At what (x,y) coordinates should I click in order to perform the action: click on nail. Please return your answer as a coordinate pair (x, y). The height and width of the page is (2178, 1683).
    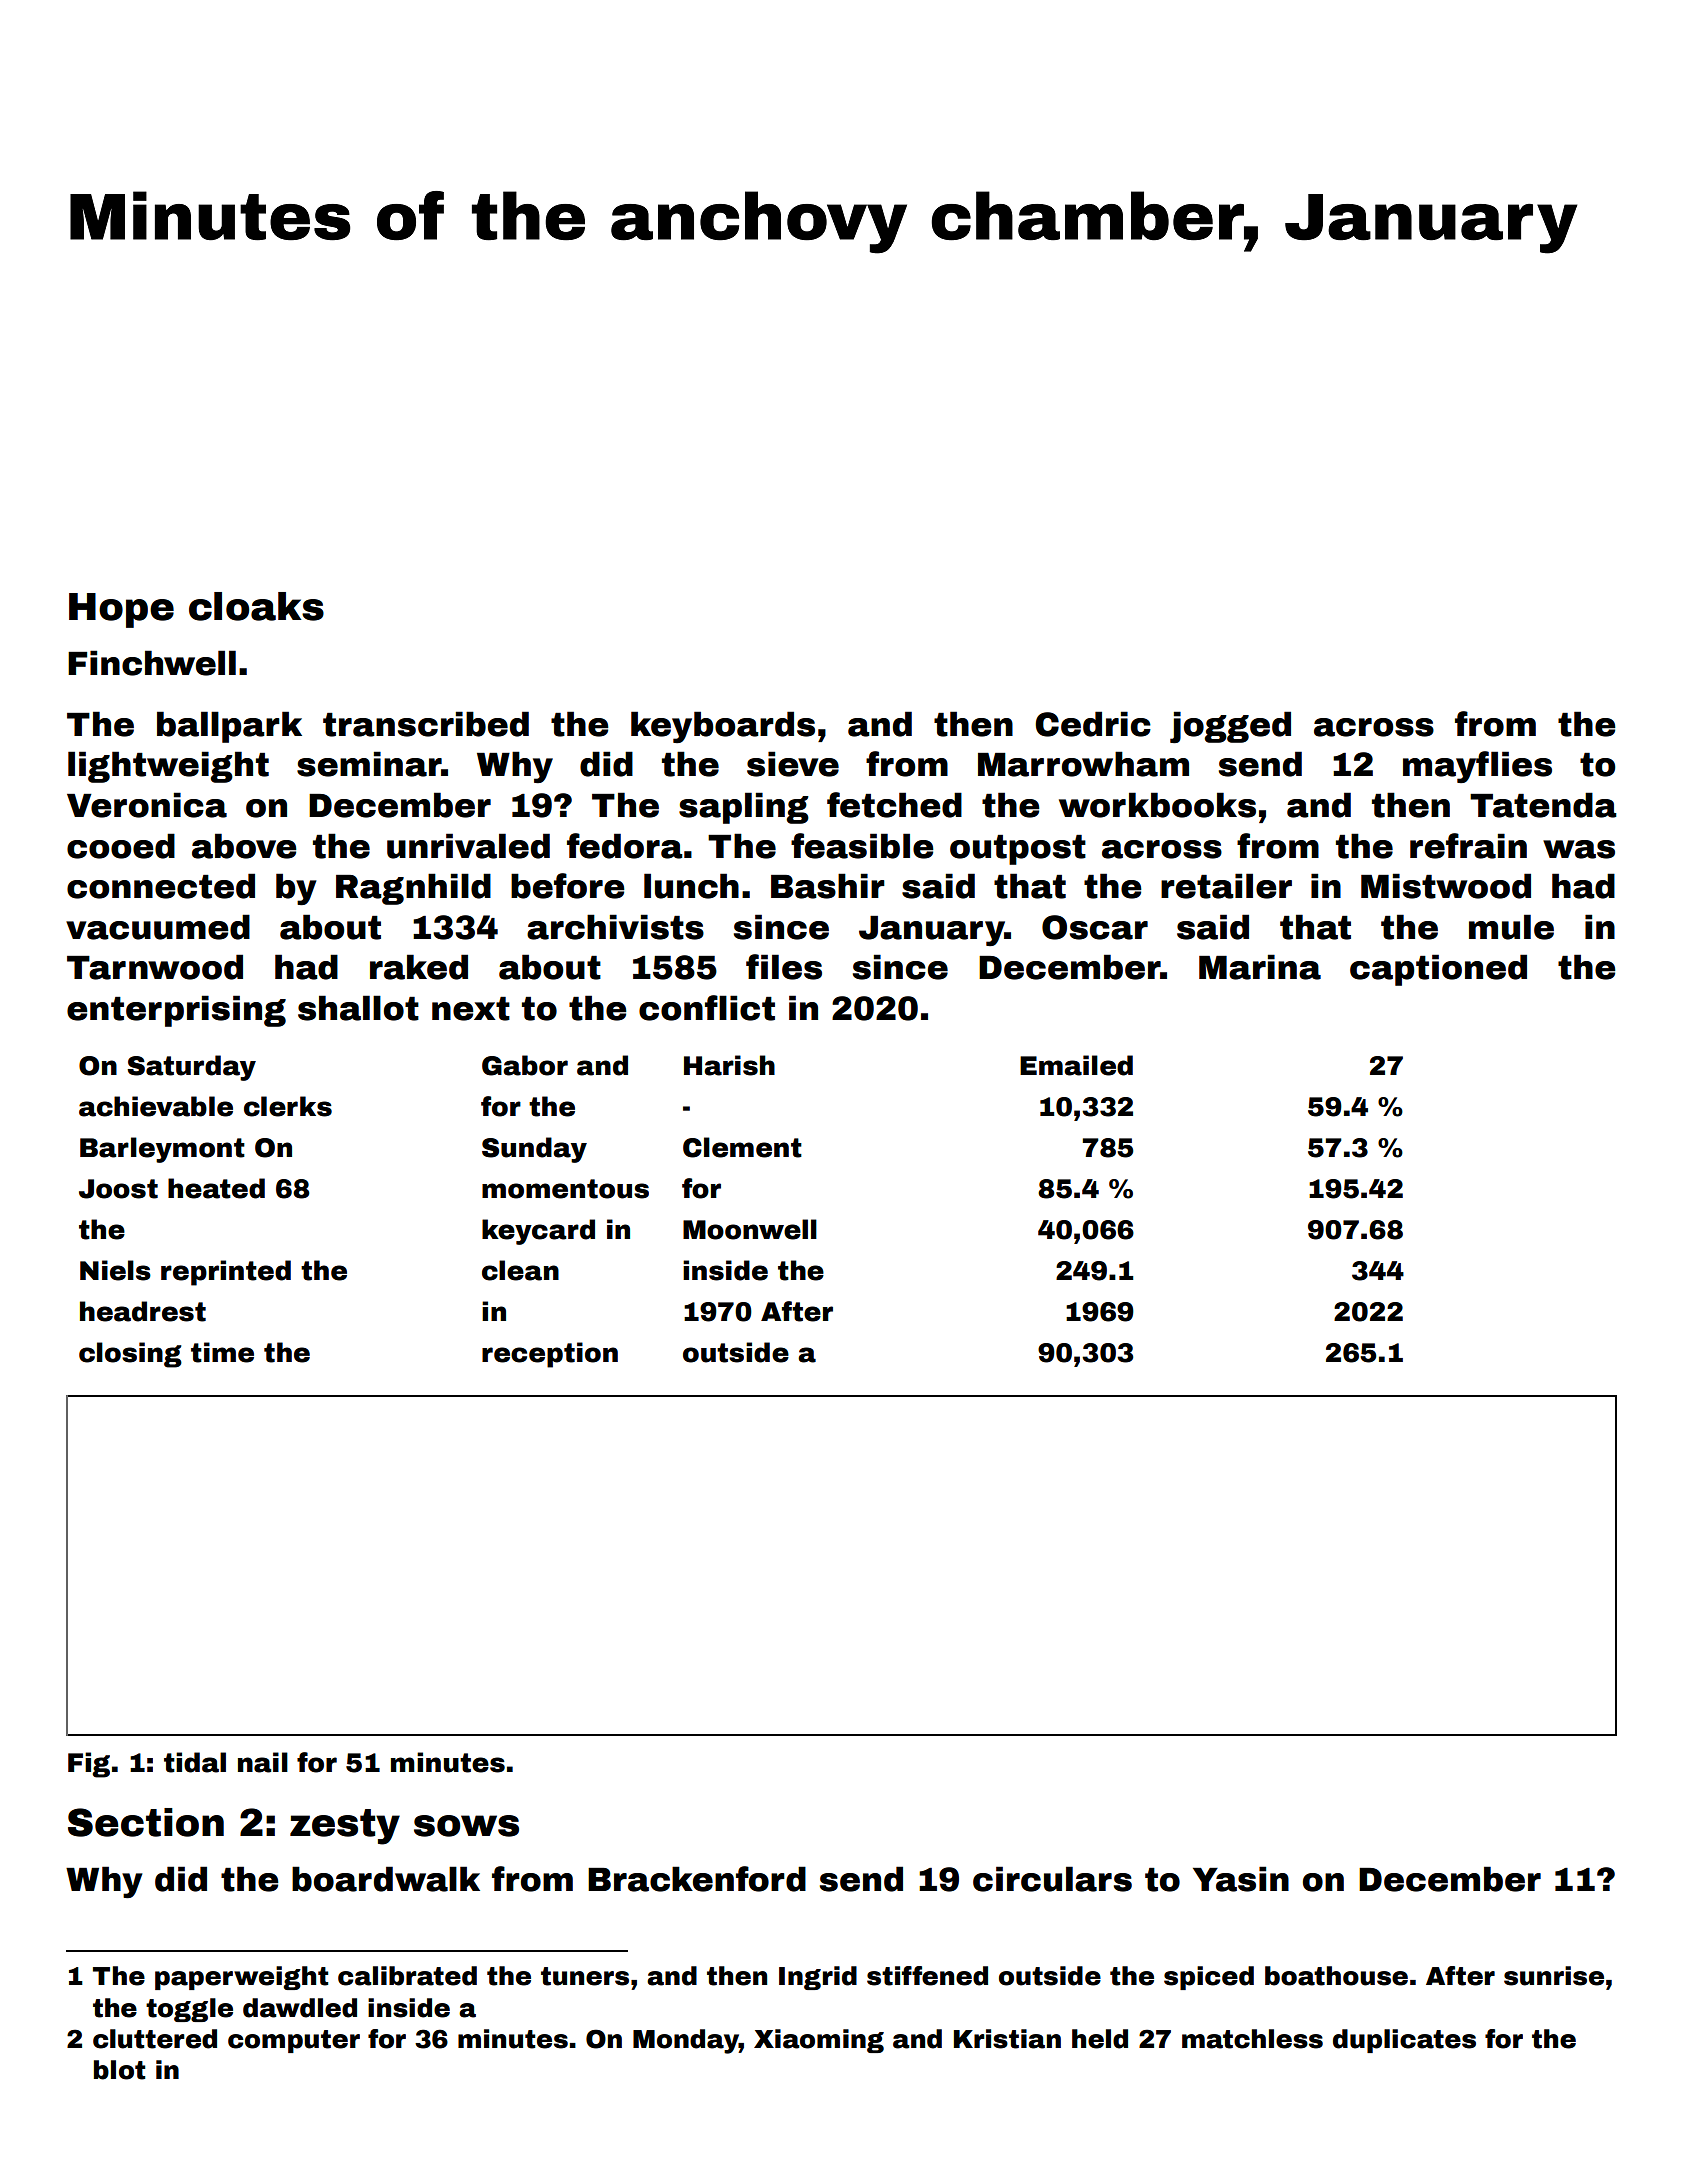
    Looking at the image, I should click on (263, 1762).
